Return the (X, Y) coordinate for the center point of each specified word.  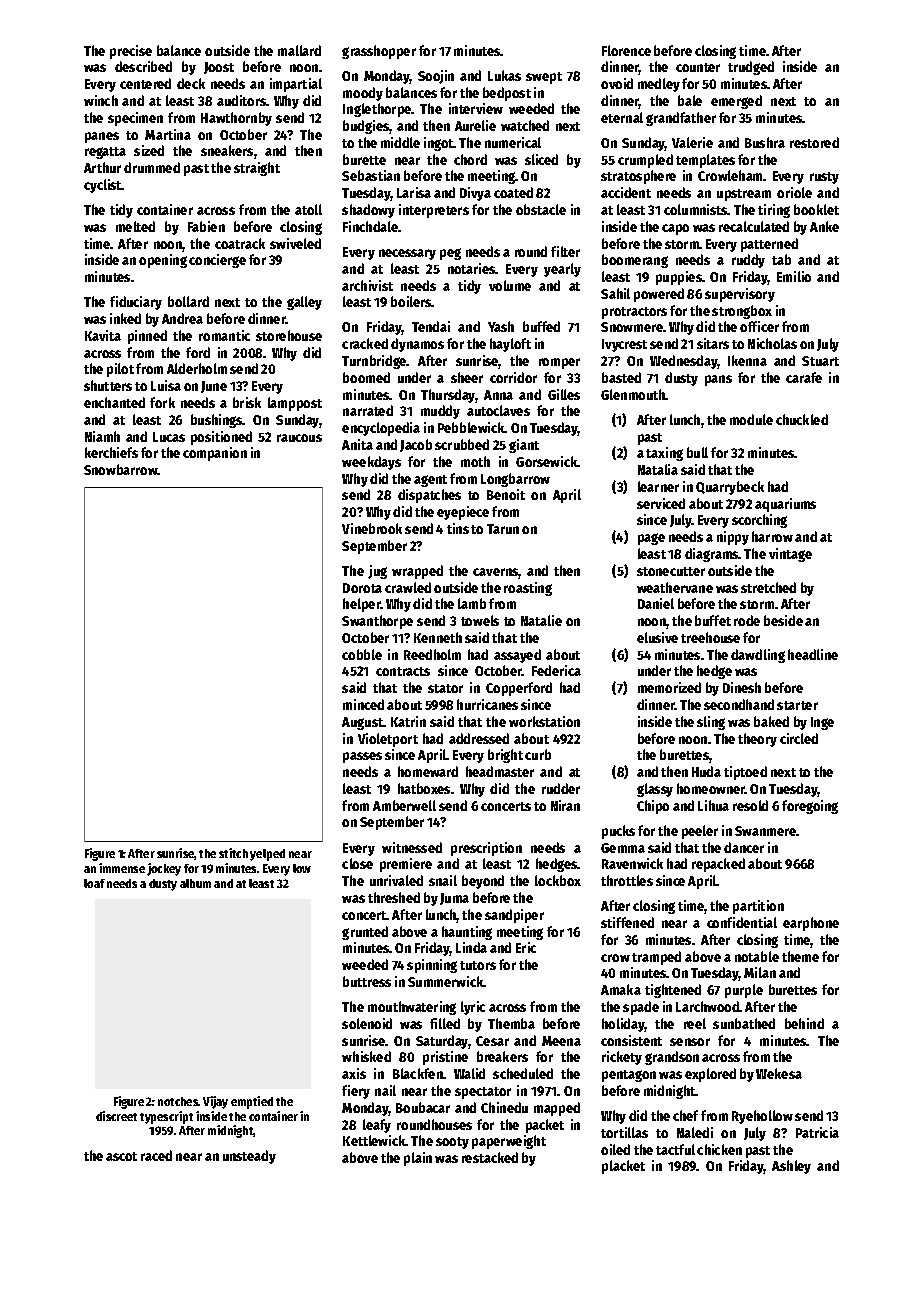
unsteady (249, 1157)
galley (304, 303)
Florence (626, 50)
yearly (562, 270)
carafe (804, 377)
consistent (631, 1040)
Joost (219, 68)
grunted (365, 933)
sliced (541, 159)
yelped (267, 855)
